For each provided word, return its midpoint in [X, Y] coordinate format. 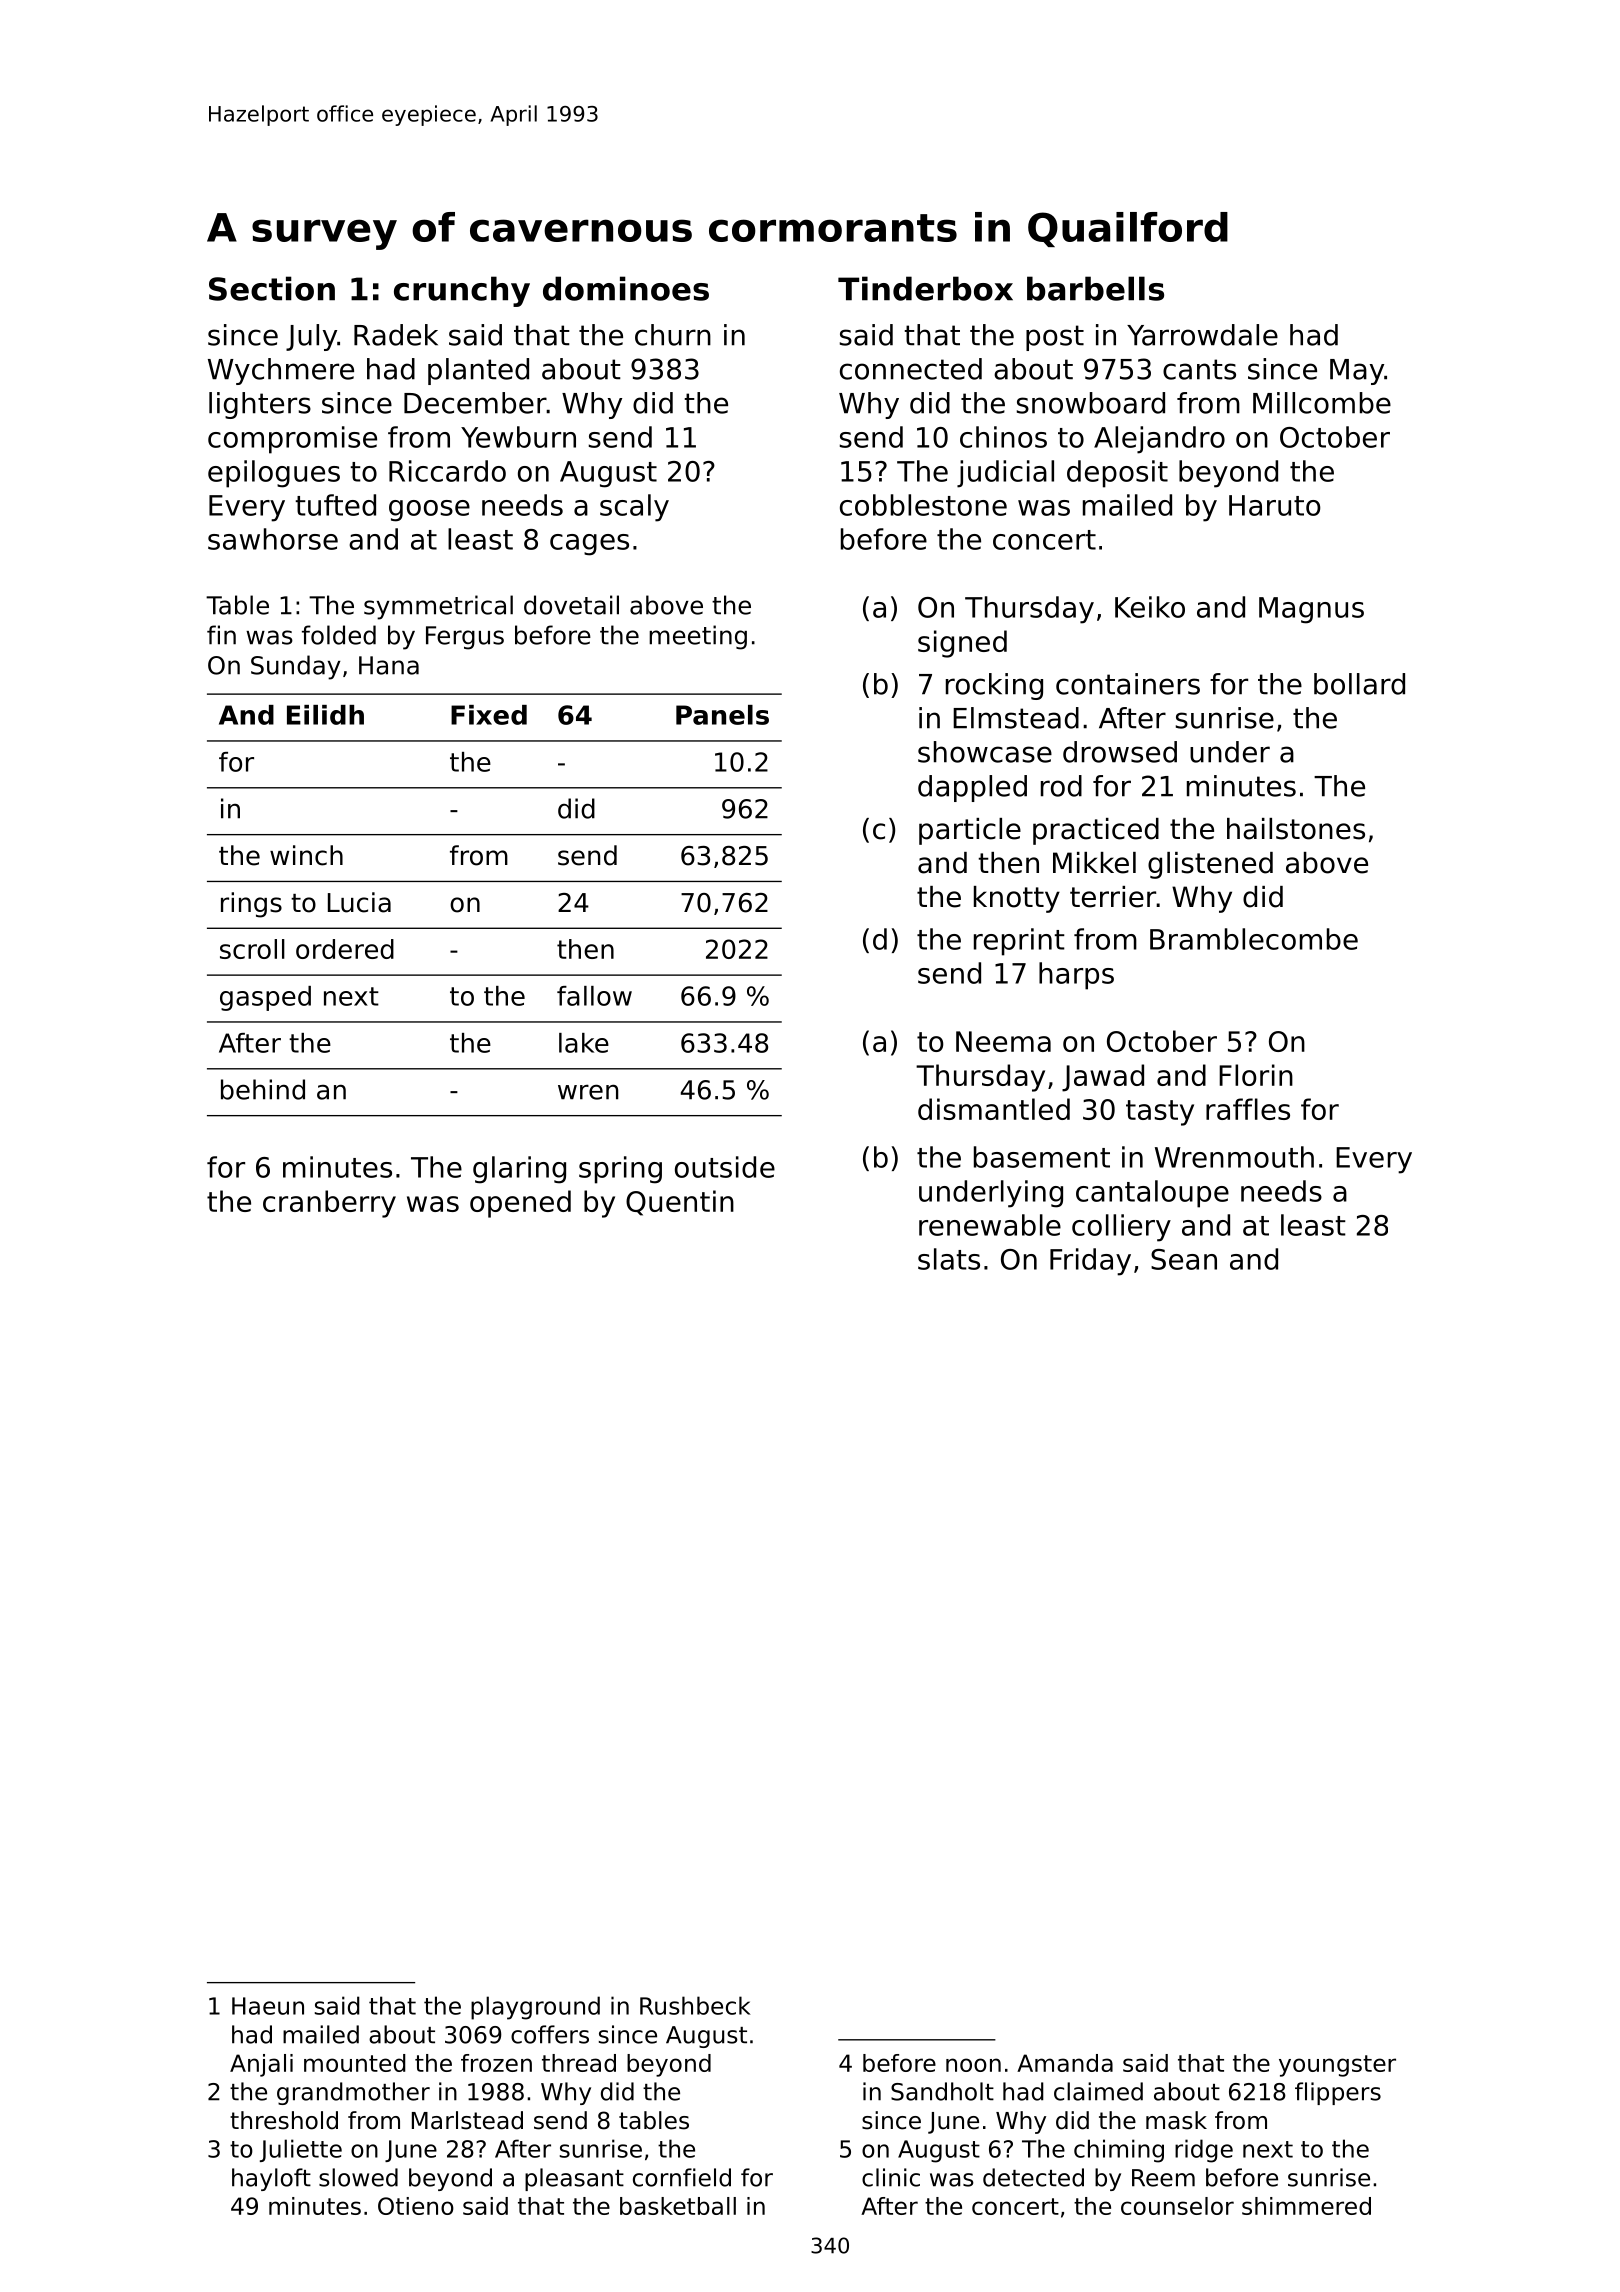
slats [949, 1259]
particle [970, 831]
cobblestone [923, 505]
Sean [1184, 1259]
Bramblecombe [1254, 939]
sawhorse [273, 539]
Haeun [268, 2006]
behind [263, 1089]
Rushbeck [695, 2005]
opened [520, 1204]
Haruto [1275, 505]
